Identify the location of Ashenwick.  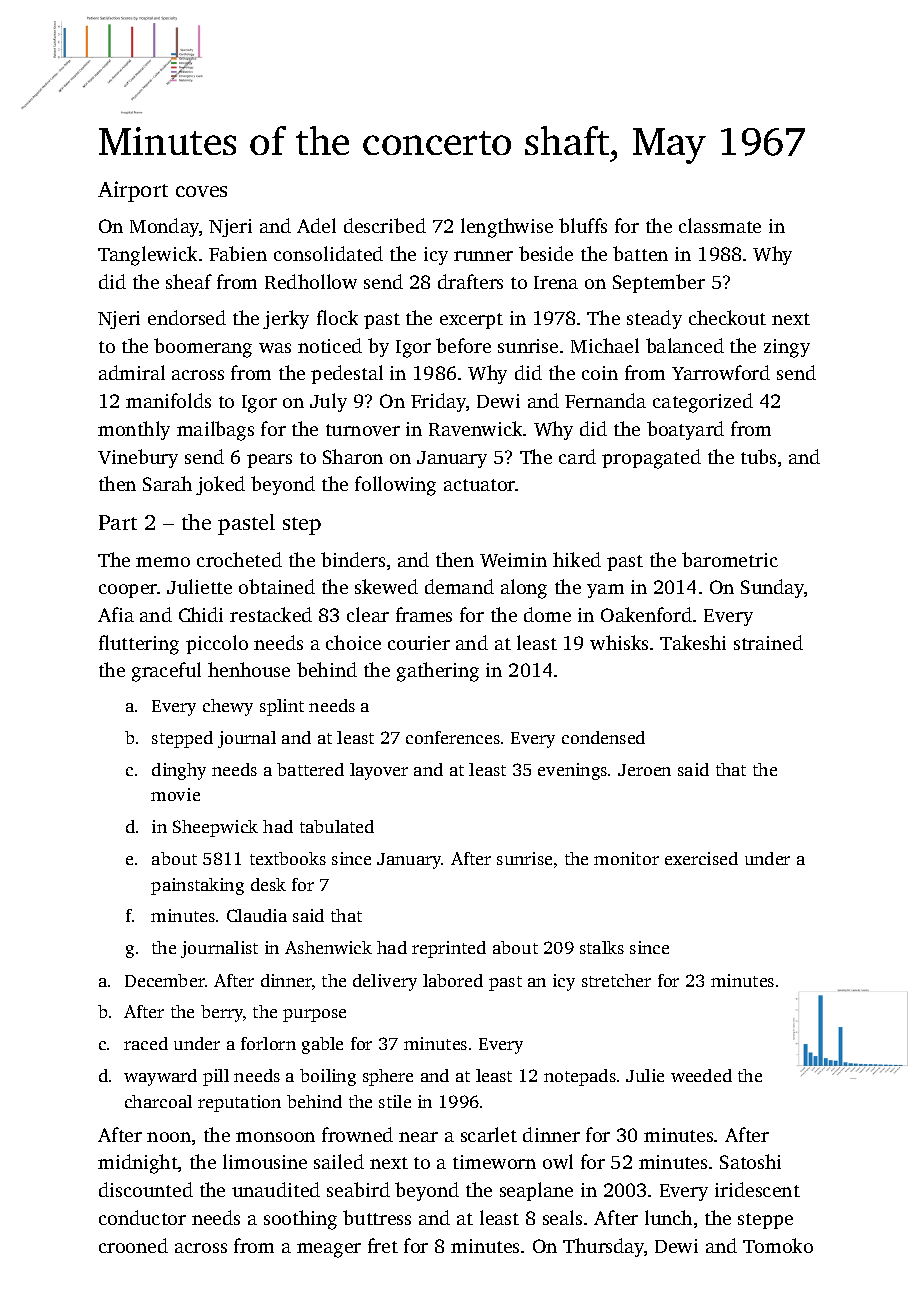
(328, 947).
